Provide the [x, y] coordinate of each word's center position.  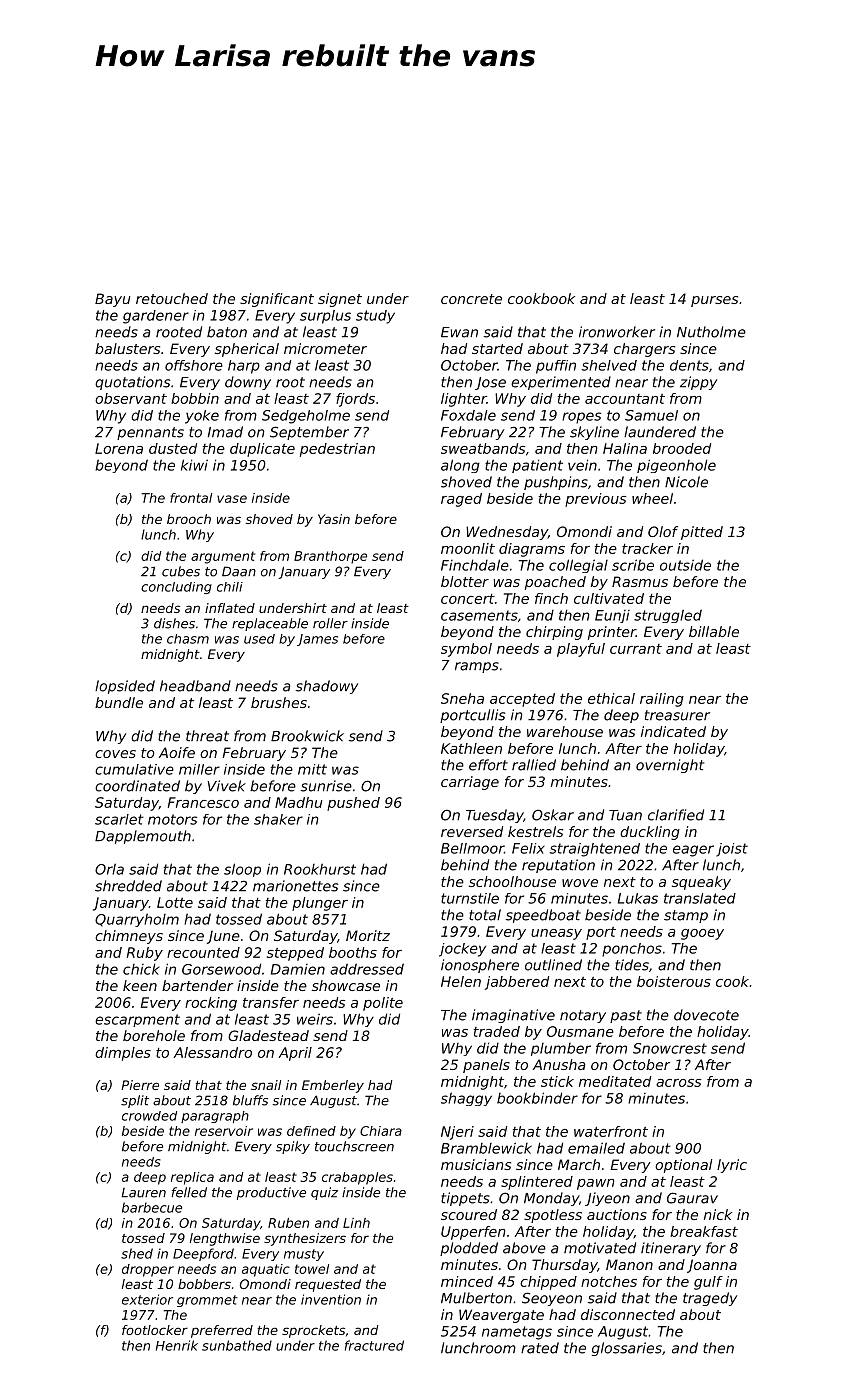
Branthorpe [330, 557]
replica [192, 1178]
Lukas [638, 898]
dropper [148, 1270]
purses [714, 301]
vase [232, 499]
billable [714, 631]
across [678, 1083]
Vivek [226, 786]
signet [340, 300]
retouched [172, 298]
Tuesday [494, 816]
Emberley [333, 1086]
